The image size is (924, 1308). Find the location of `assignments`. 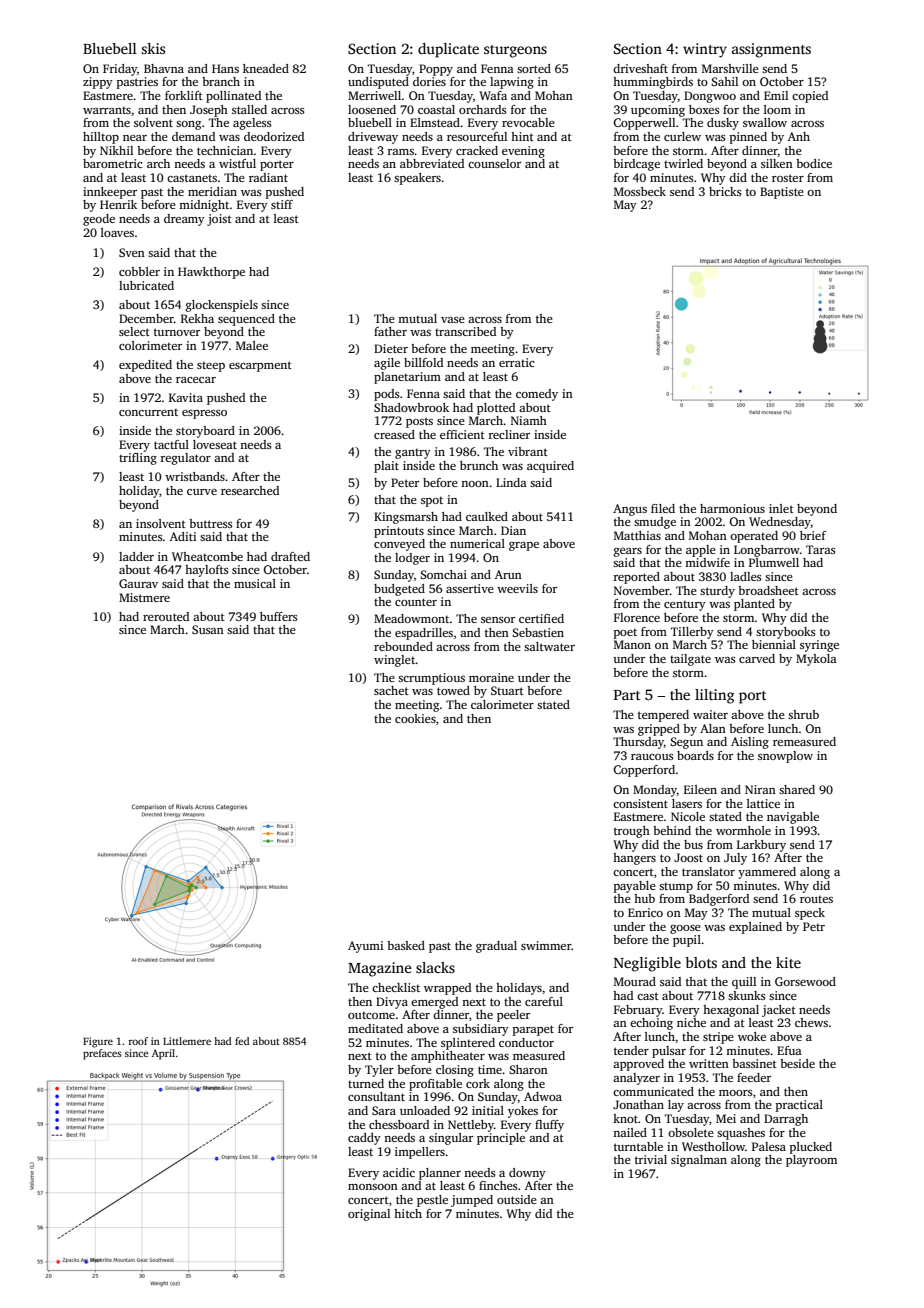

assignments is located at coordinates (771, 50).
